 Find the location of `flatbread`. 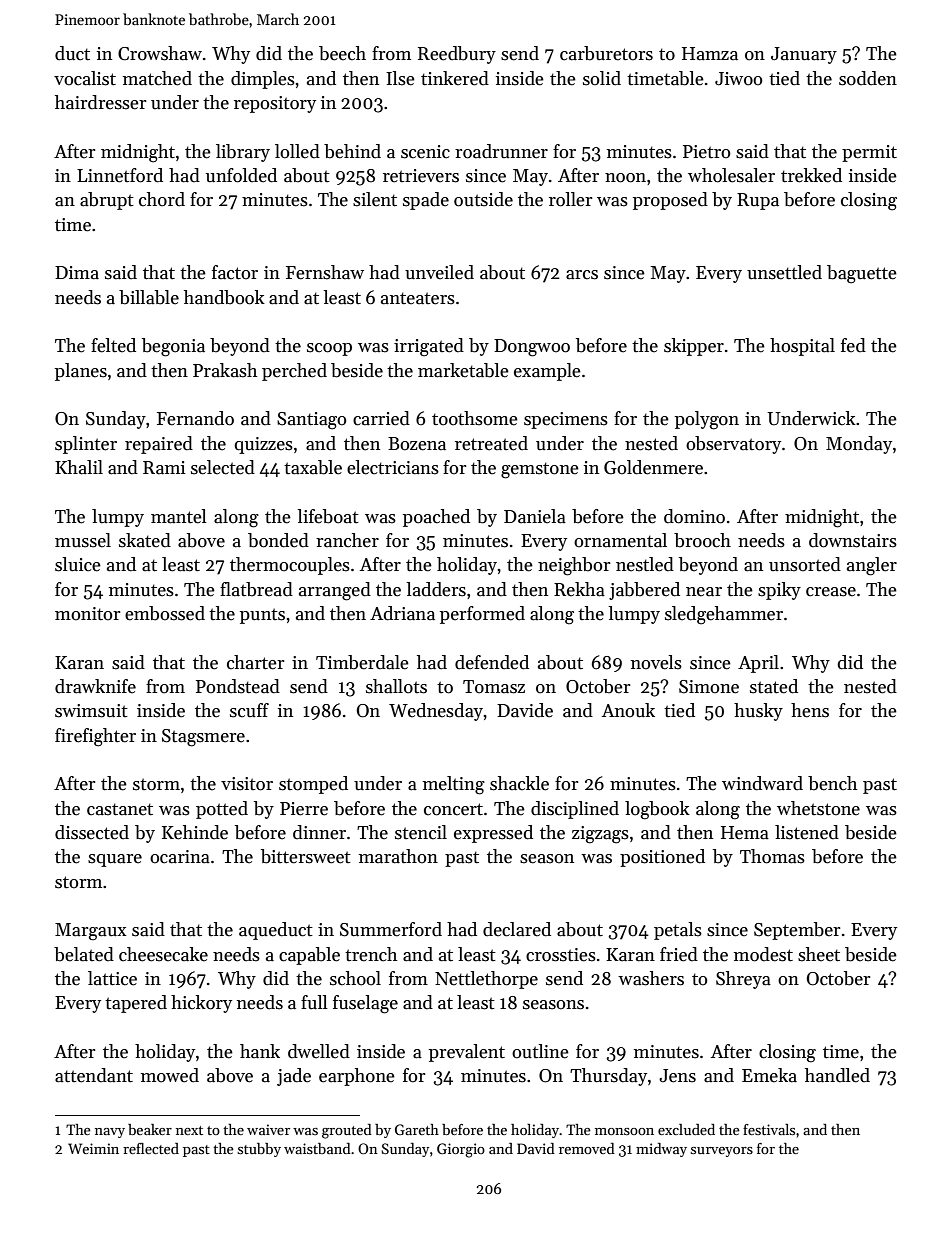

flatbread is located at coordinates (256, 589).
